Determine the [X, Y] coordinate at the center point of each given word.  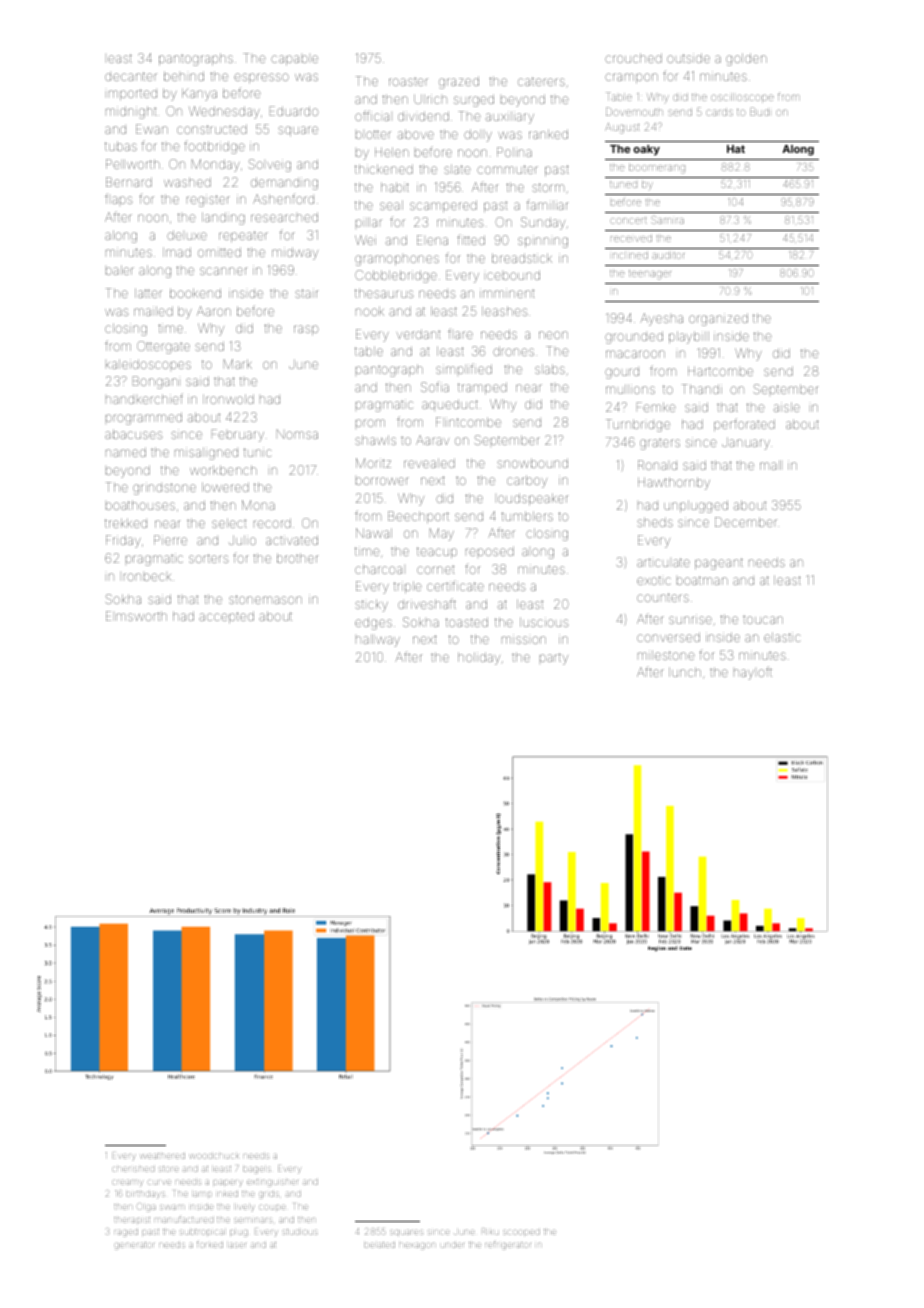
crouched [633, 58]
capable [294, 60]
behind [184, 76]
